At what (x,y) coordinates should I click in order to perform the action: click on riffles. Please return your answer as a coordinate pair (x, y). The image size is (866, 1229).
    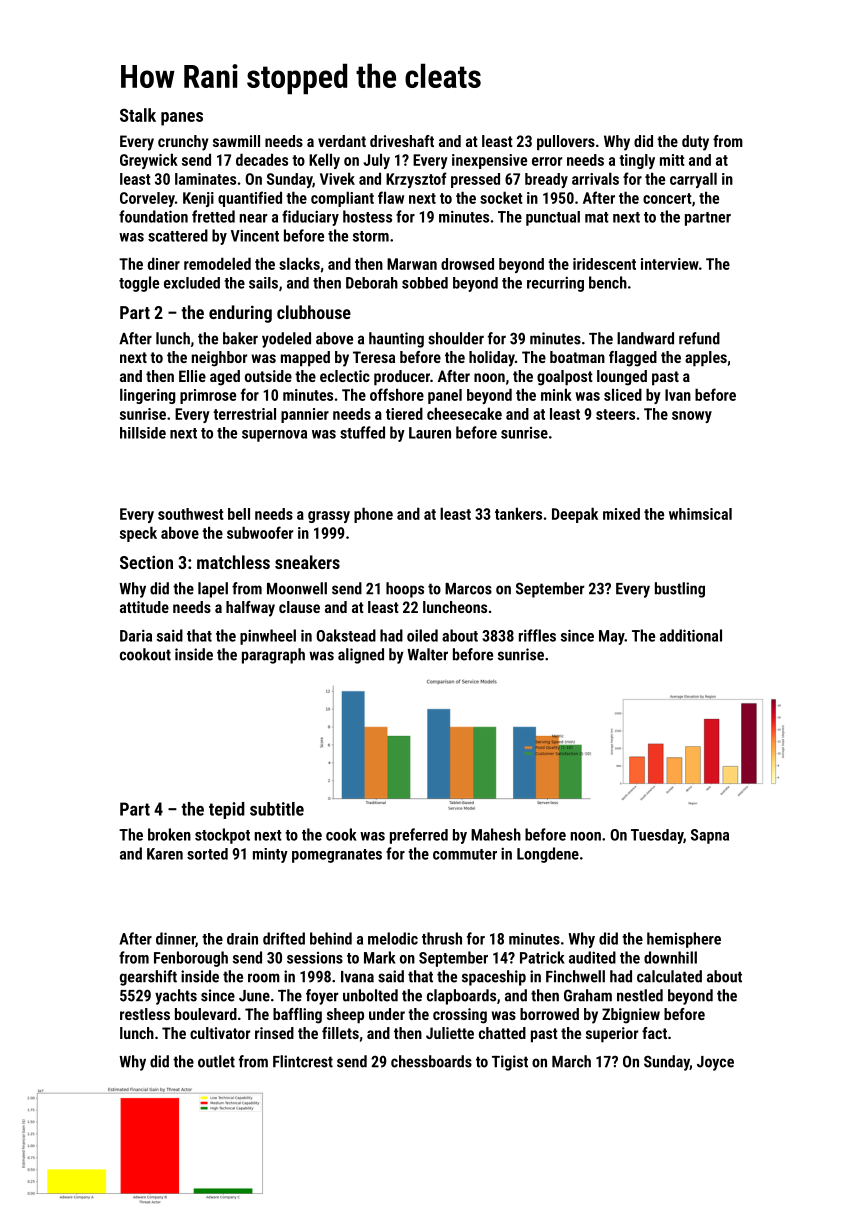
    Looking at the image, I should click on (537, 635).
